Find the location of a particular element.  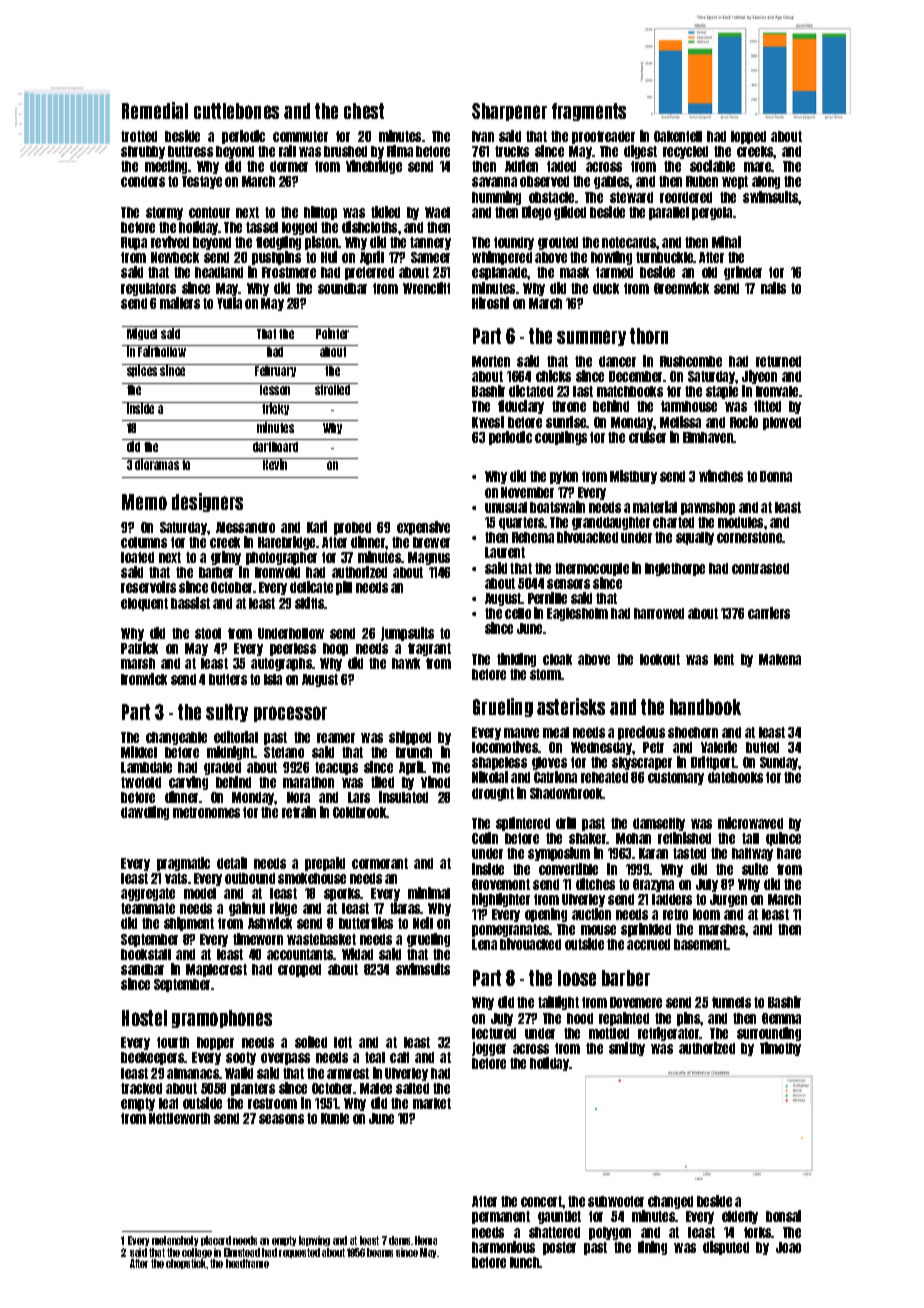

editorial is located at coordinates (236, 737).
